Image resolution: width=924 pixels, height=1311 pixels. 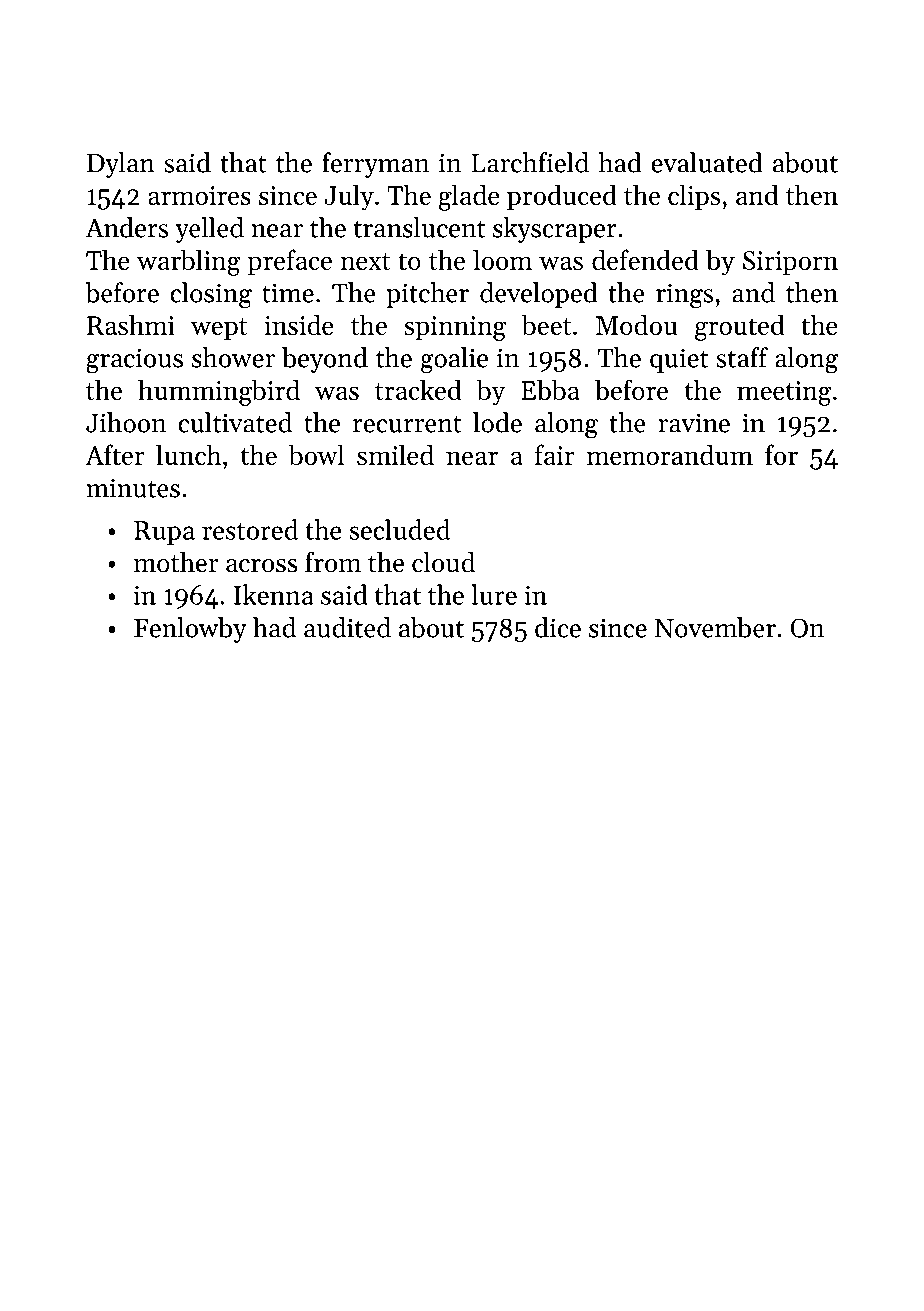 What do you see at coordinates (399, 529) in the document?
I see `secluded` at bounding box center [399, 529].
